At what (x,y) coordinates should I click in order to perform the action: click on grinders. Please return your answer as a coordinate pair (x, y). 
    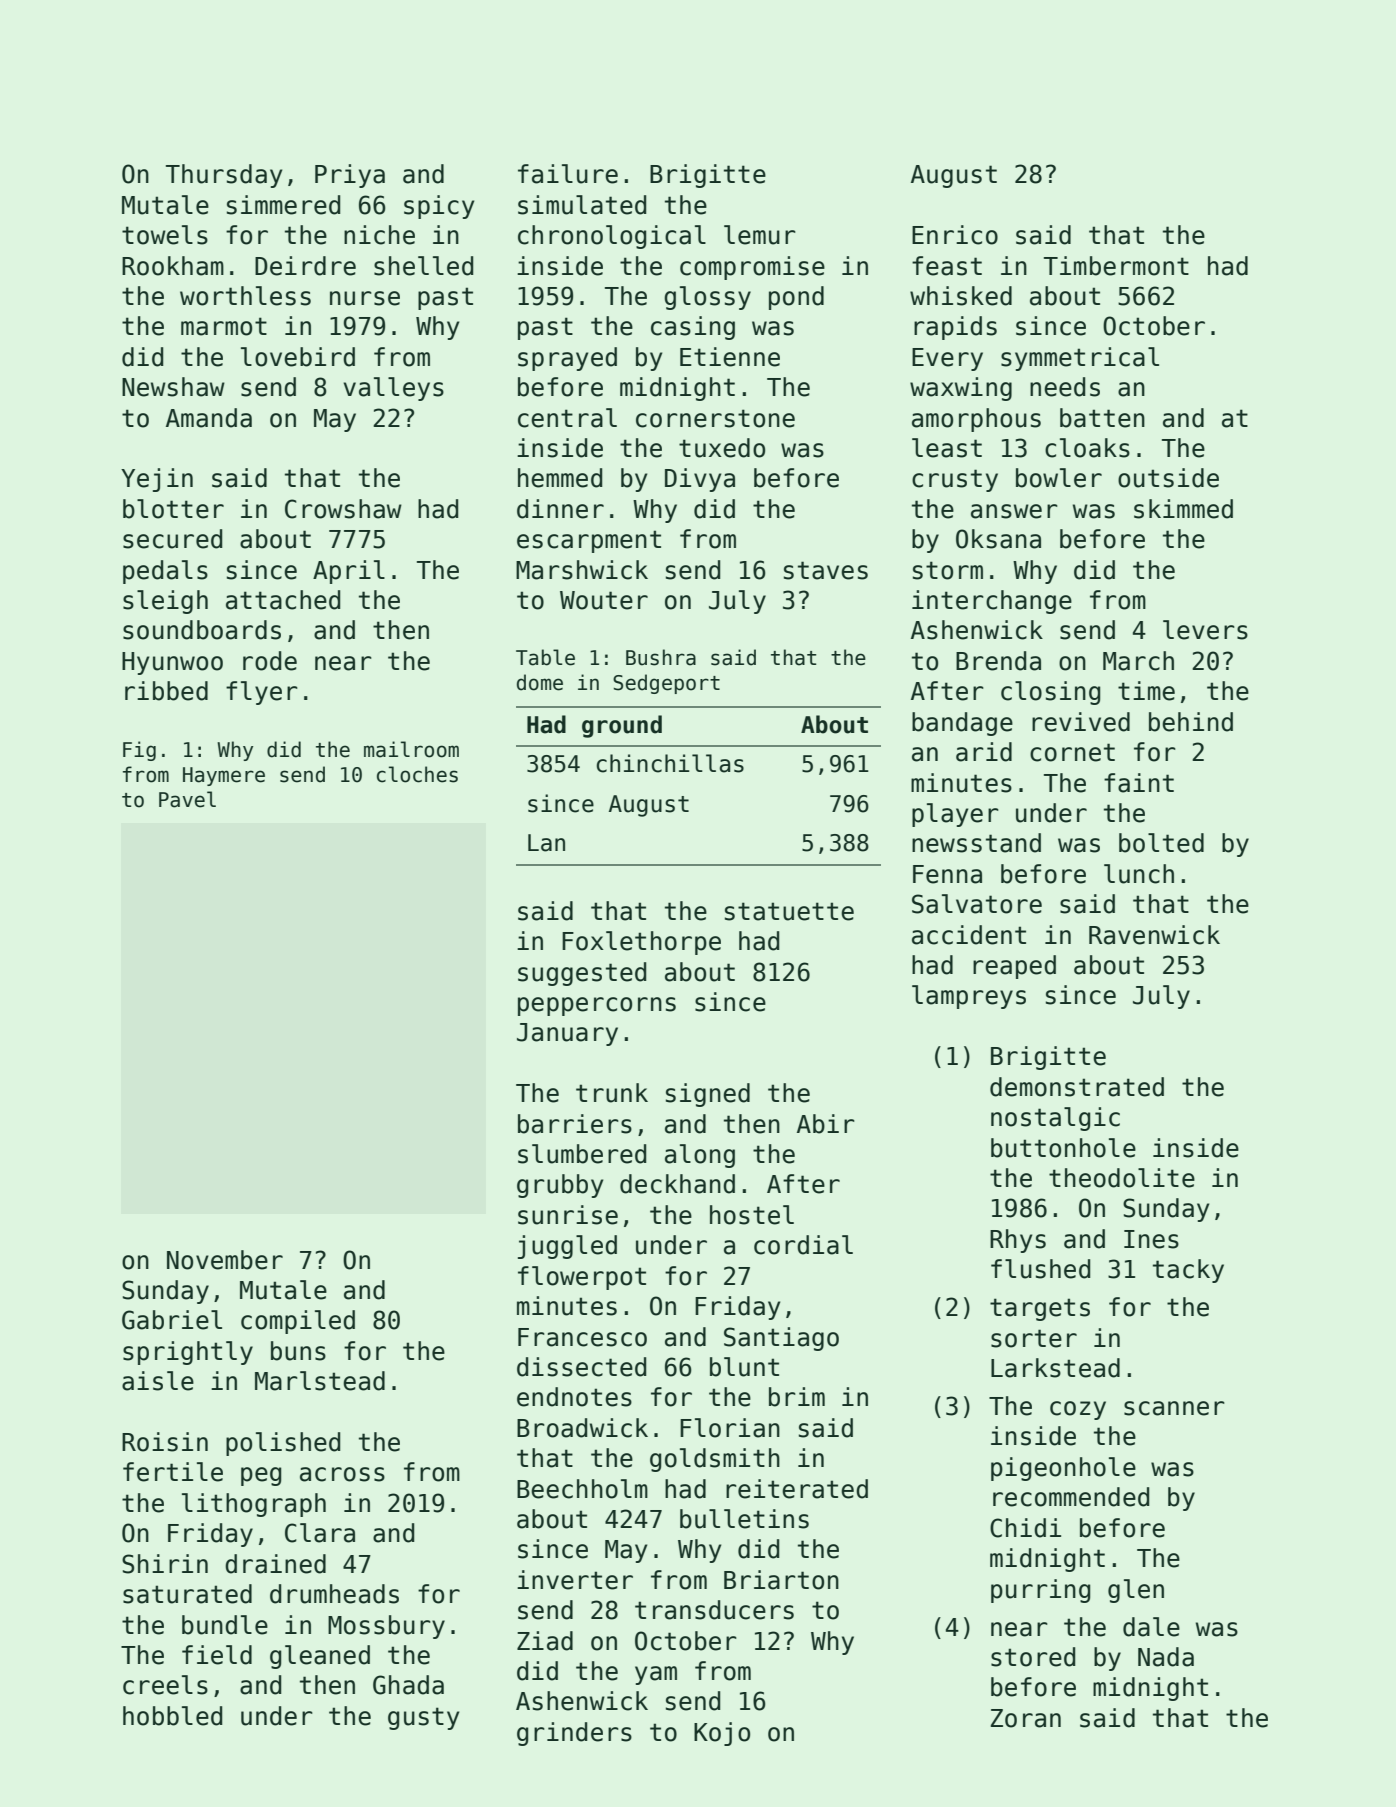
    Looking at the image, I should click on (574, 1734).
